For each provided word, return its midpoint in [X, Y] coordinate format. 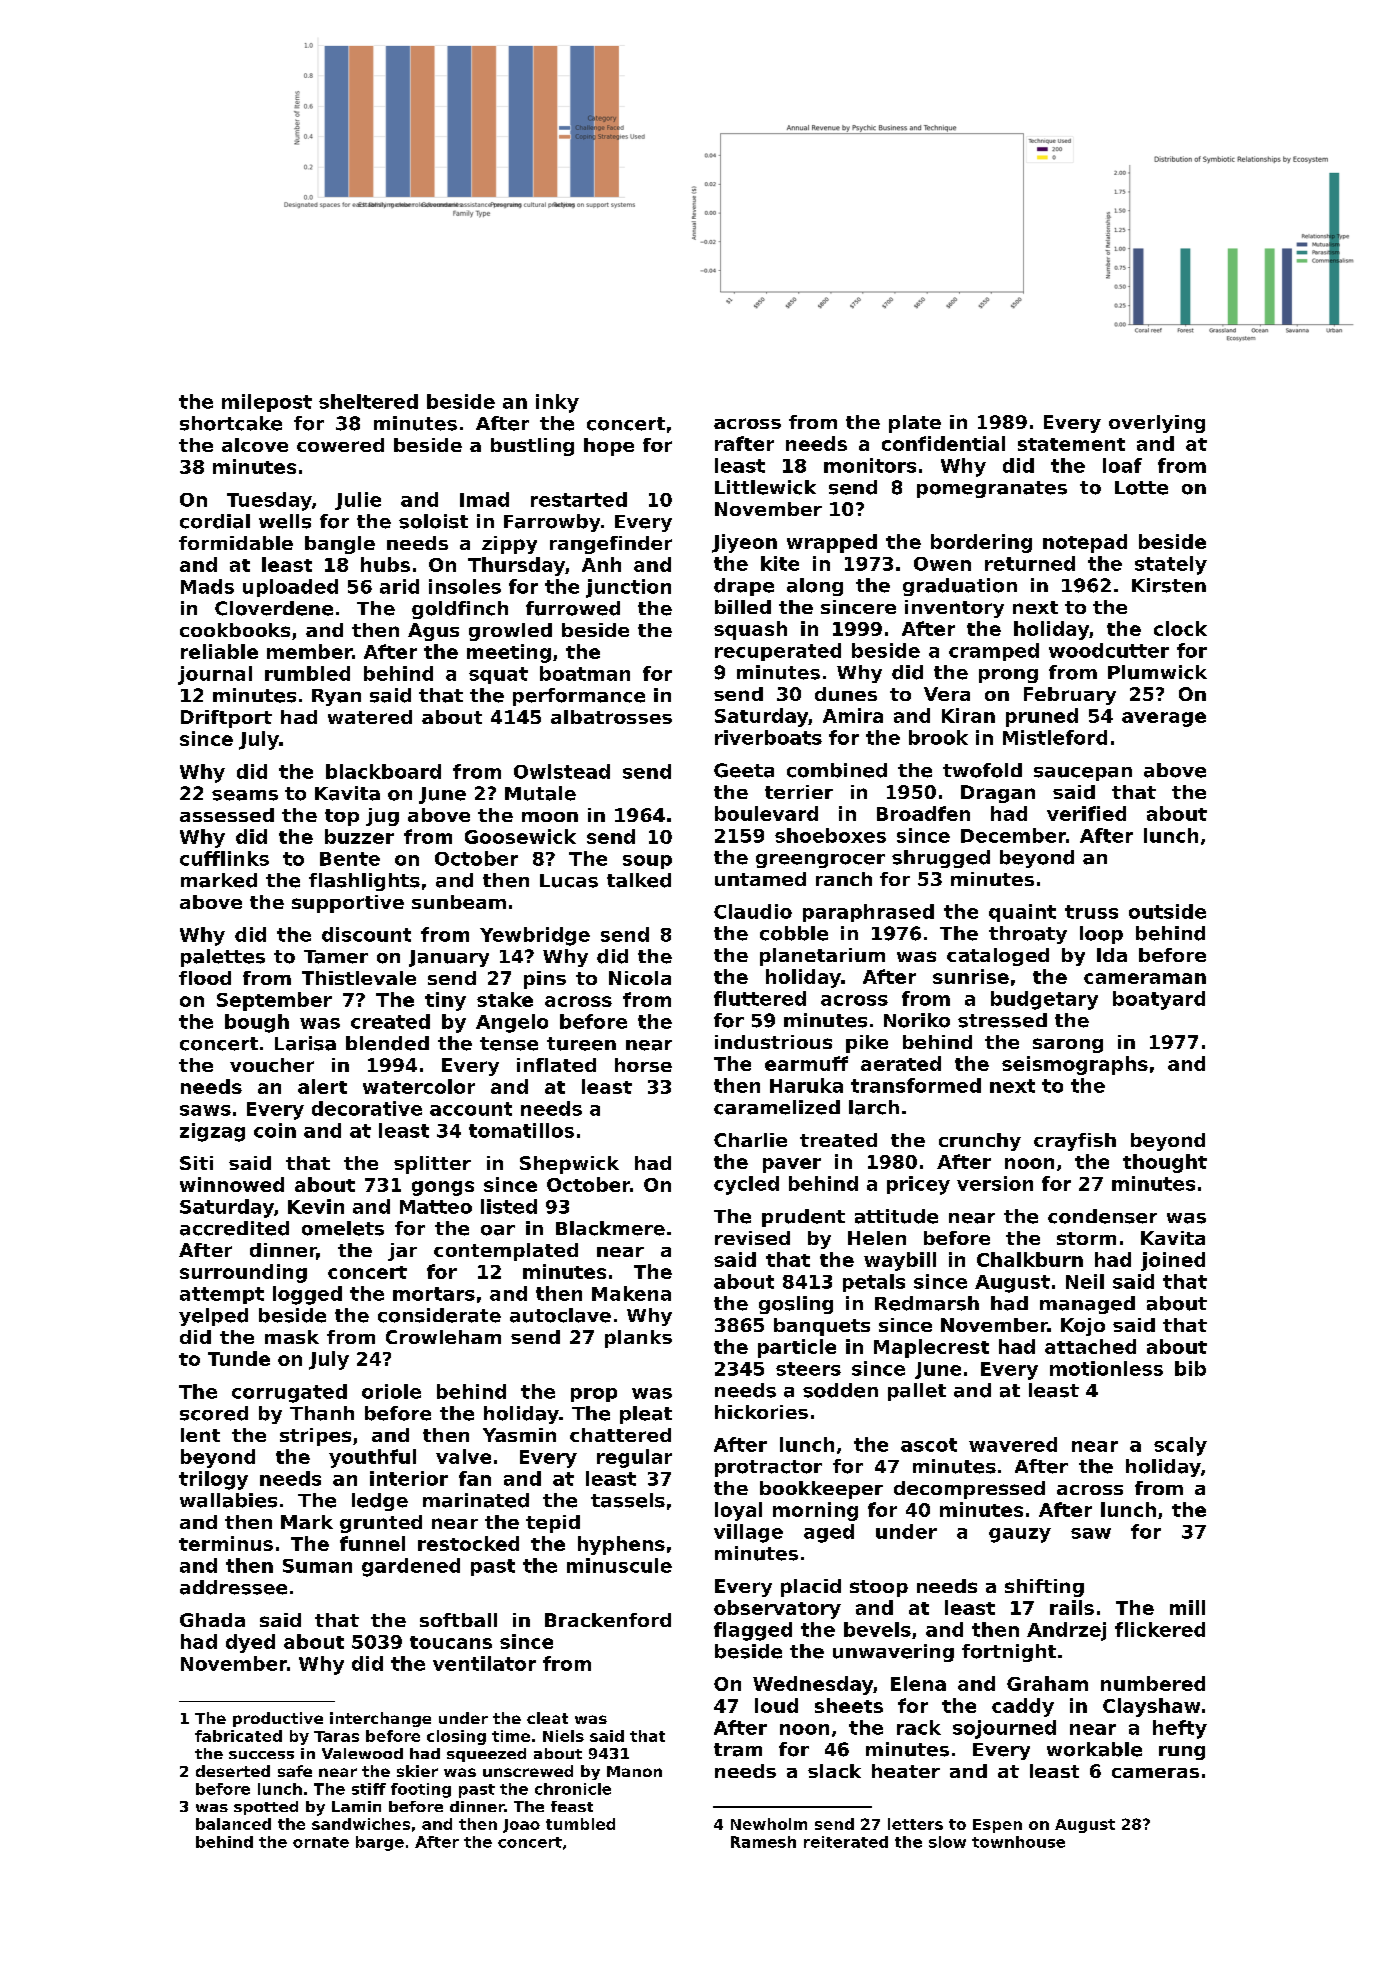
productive [278, 1719]
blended [387, 1043]
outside [1167, 911]
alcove [255, 445]
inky [557, 403]
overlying [1157, 424]
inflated [556, 1065]
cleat [547, 1718]
